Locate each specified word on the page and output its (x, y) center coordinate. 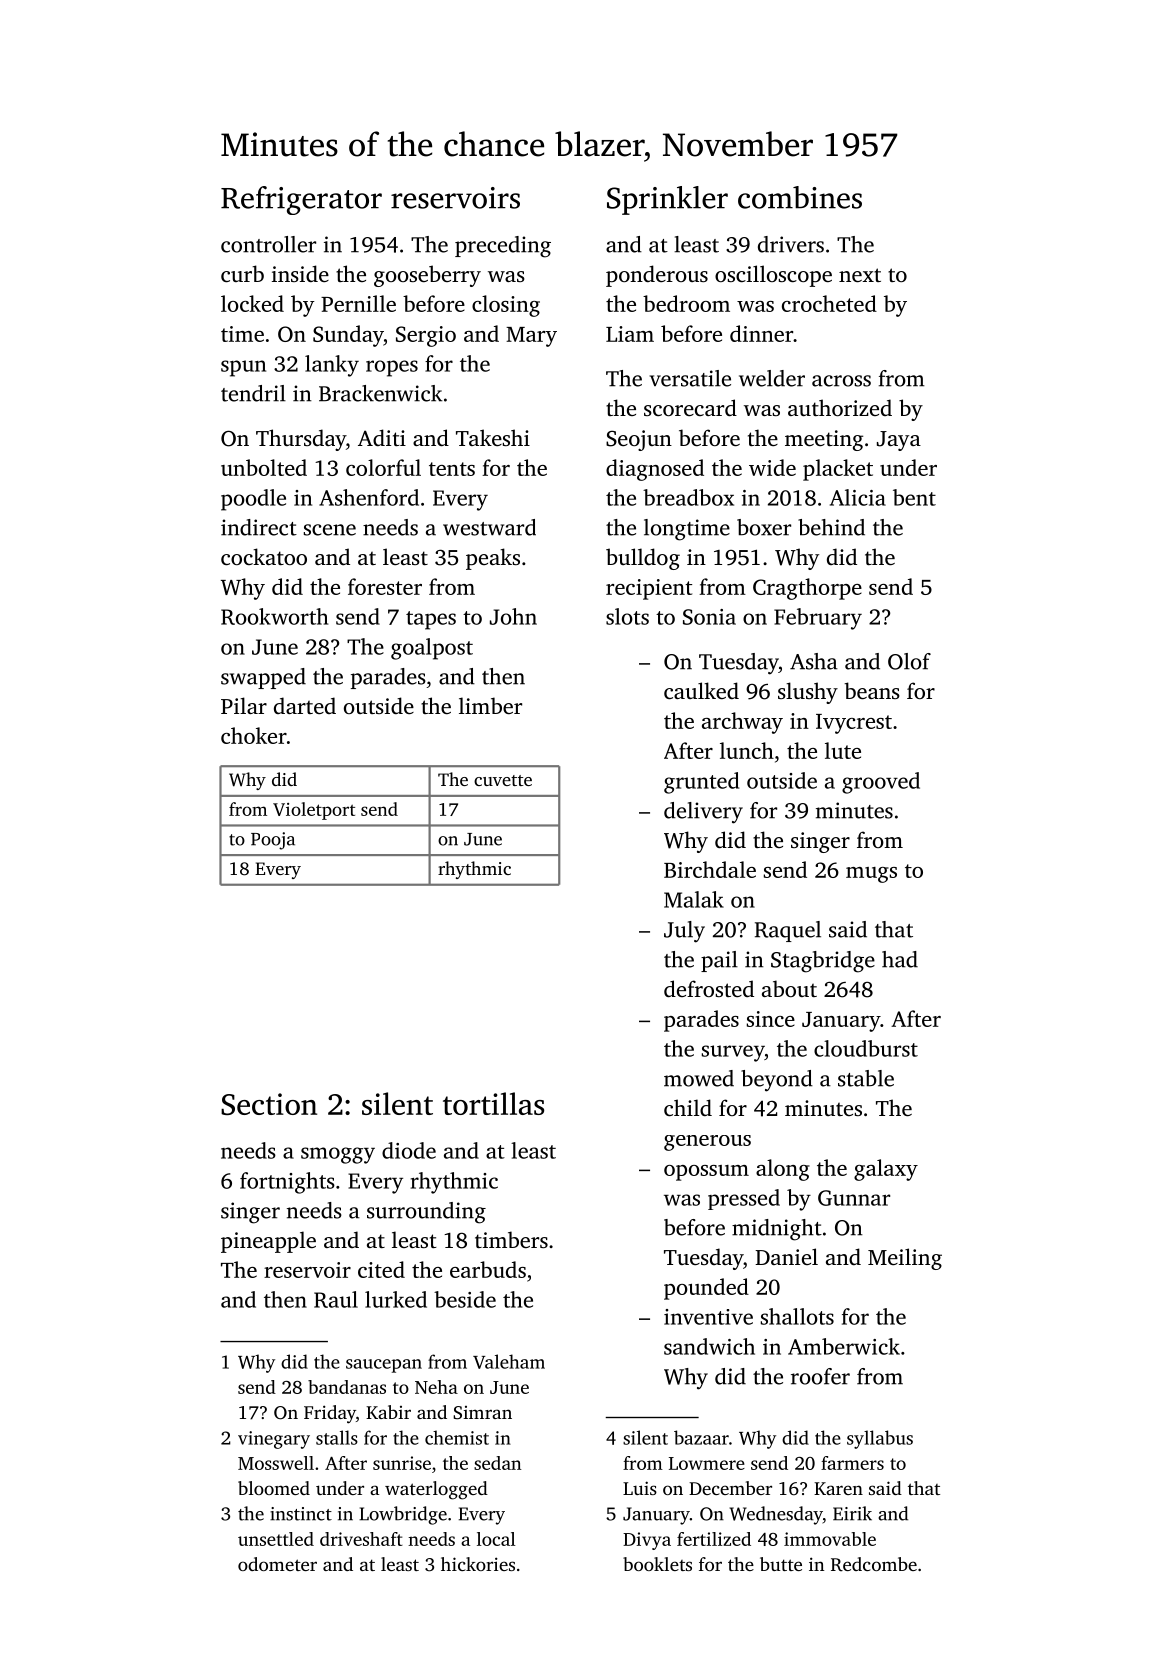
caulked (701, 690)
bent (914, 497)
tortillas (493, 1103)
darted (305, 705)
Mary (531, 337)
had (900, 959)
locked (252, 303)
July (684, 932)
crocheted (829, 303)
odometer (277, 1564)
